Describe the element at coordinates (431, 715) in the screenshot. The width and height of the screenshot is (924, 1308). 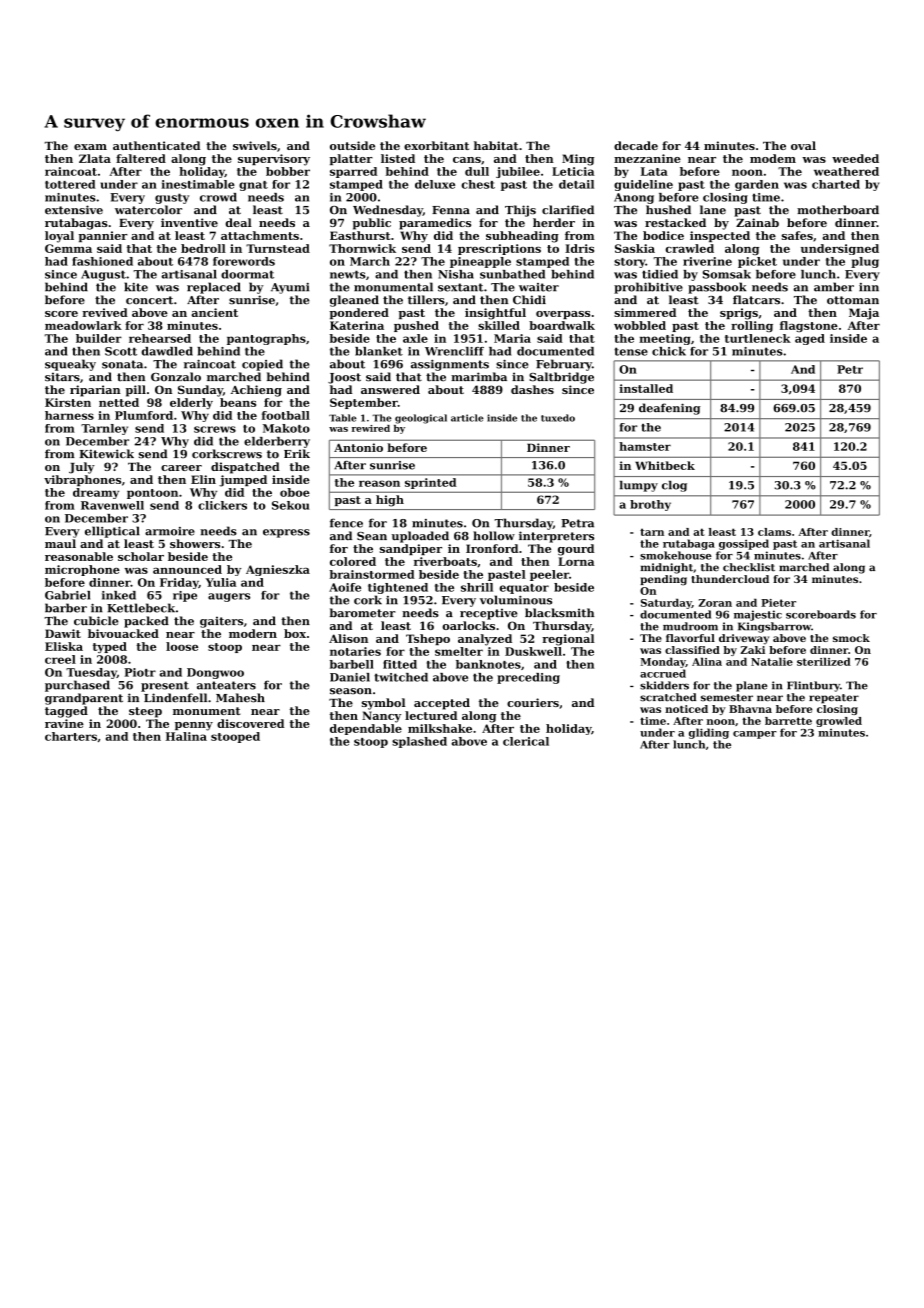
I see `lectured` at that location.
